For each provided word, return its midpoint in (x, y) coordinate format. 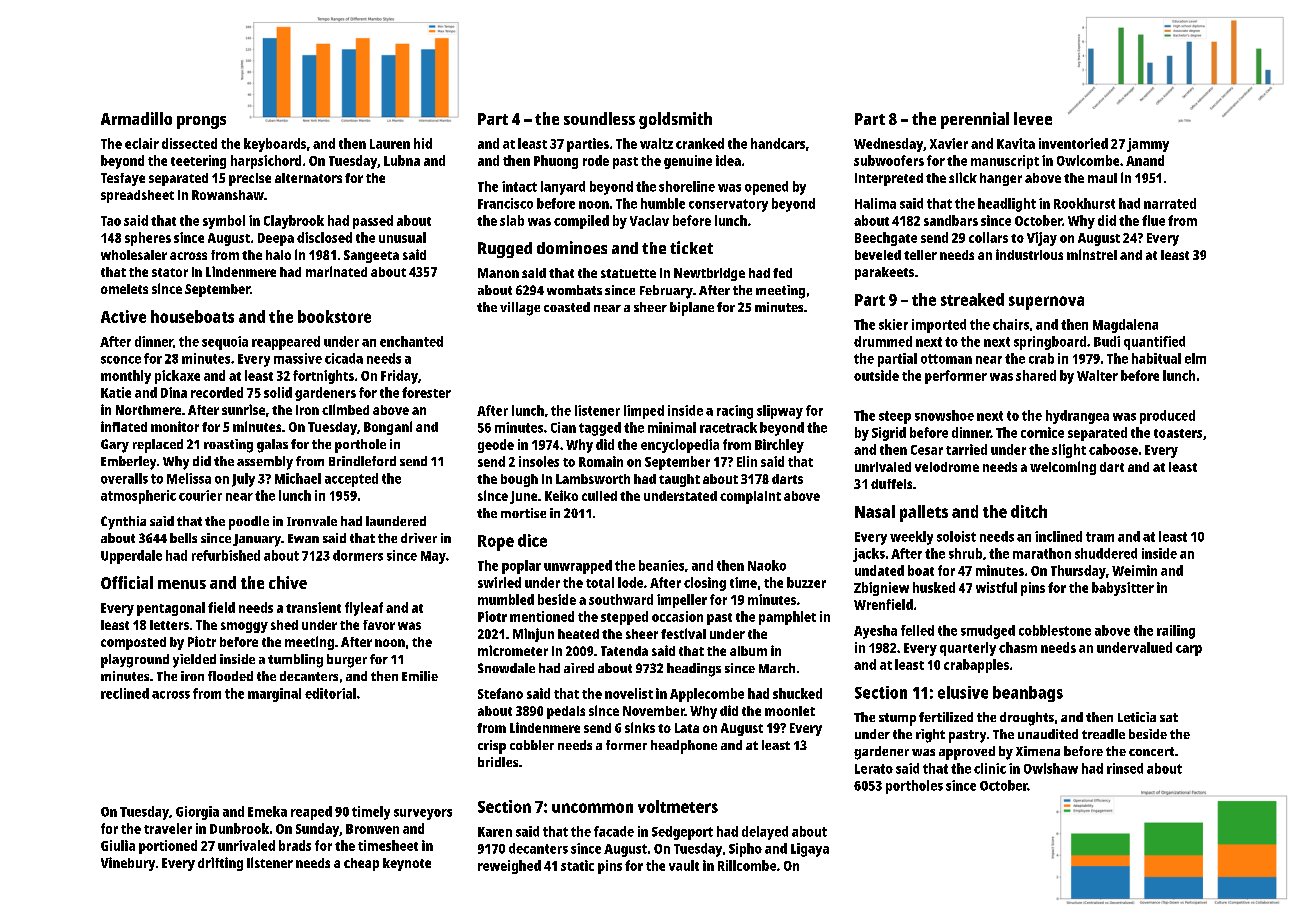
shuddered (1106, 553)
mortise (523, 513)
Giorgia (197, 813)
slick (963, 177)
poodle (249, 523)
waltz (656, 143)
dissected (189, 143)
